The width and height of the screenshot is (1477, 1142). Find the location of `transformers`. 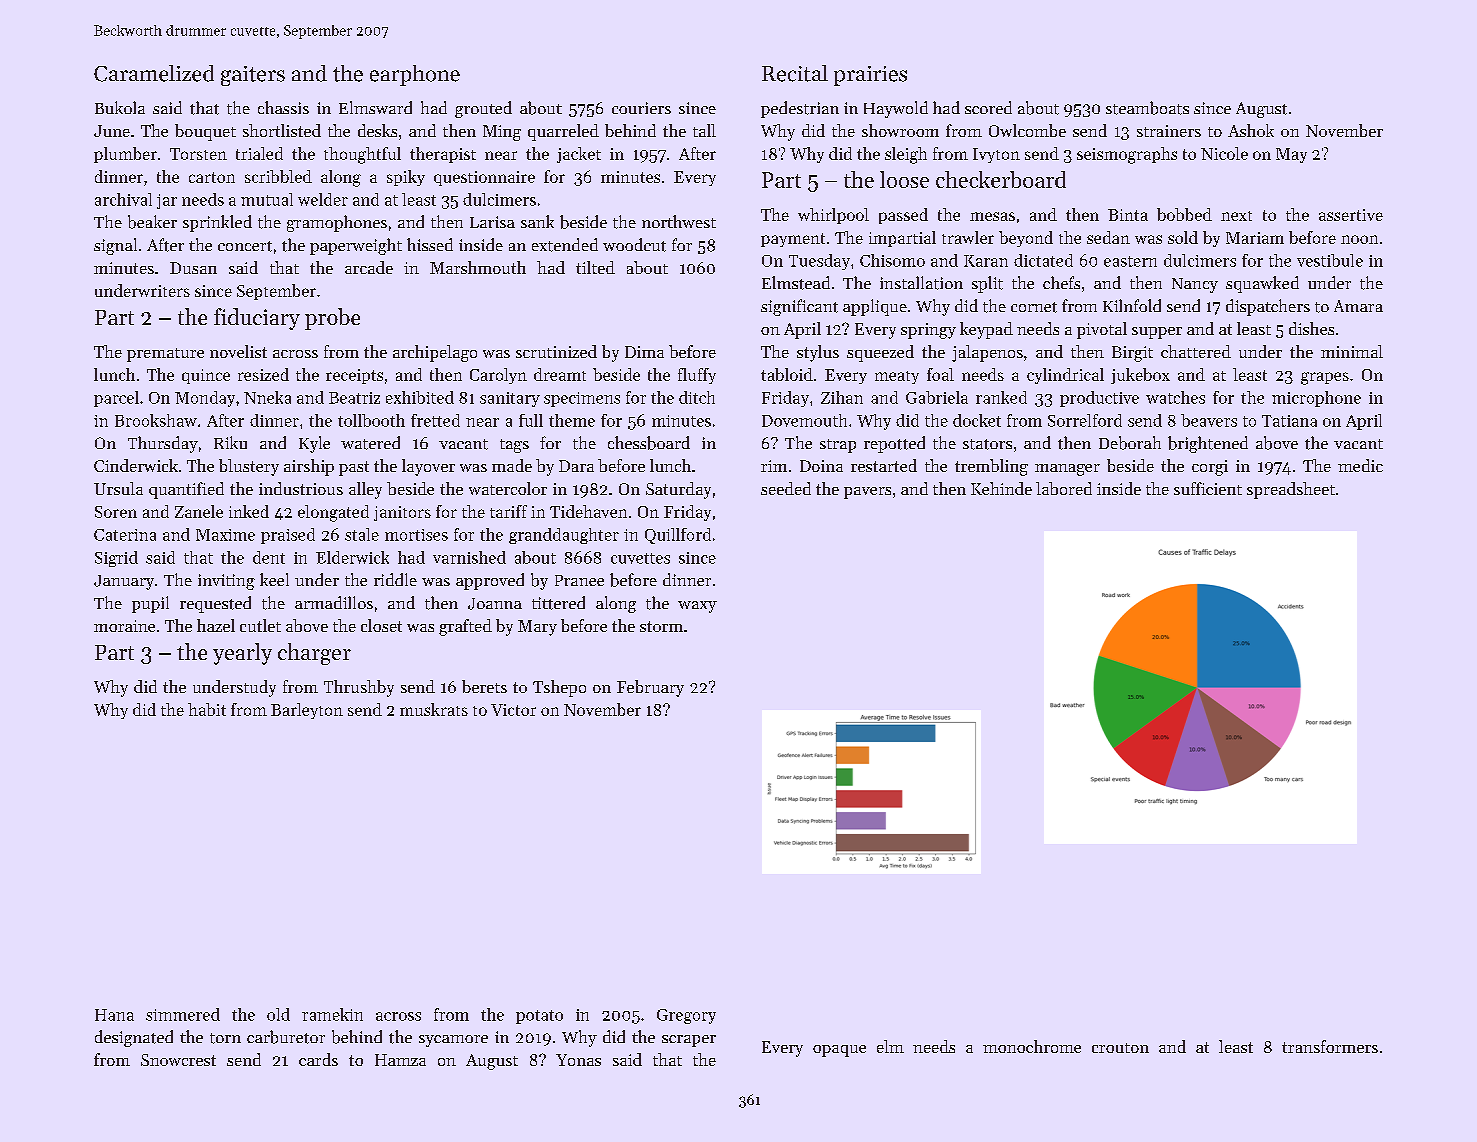

transformers is located at coordinates (1330, 1046).
